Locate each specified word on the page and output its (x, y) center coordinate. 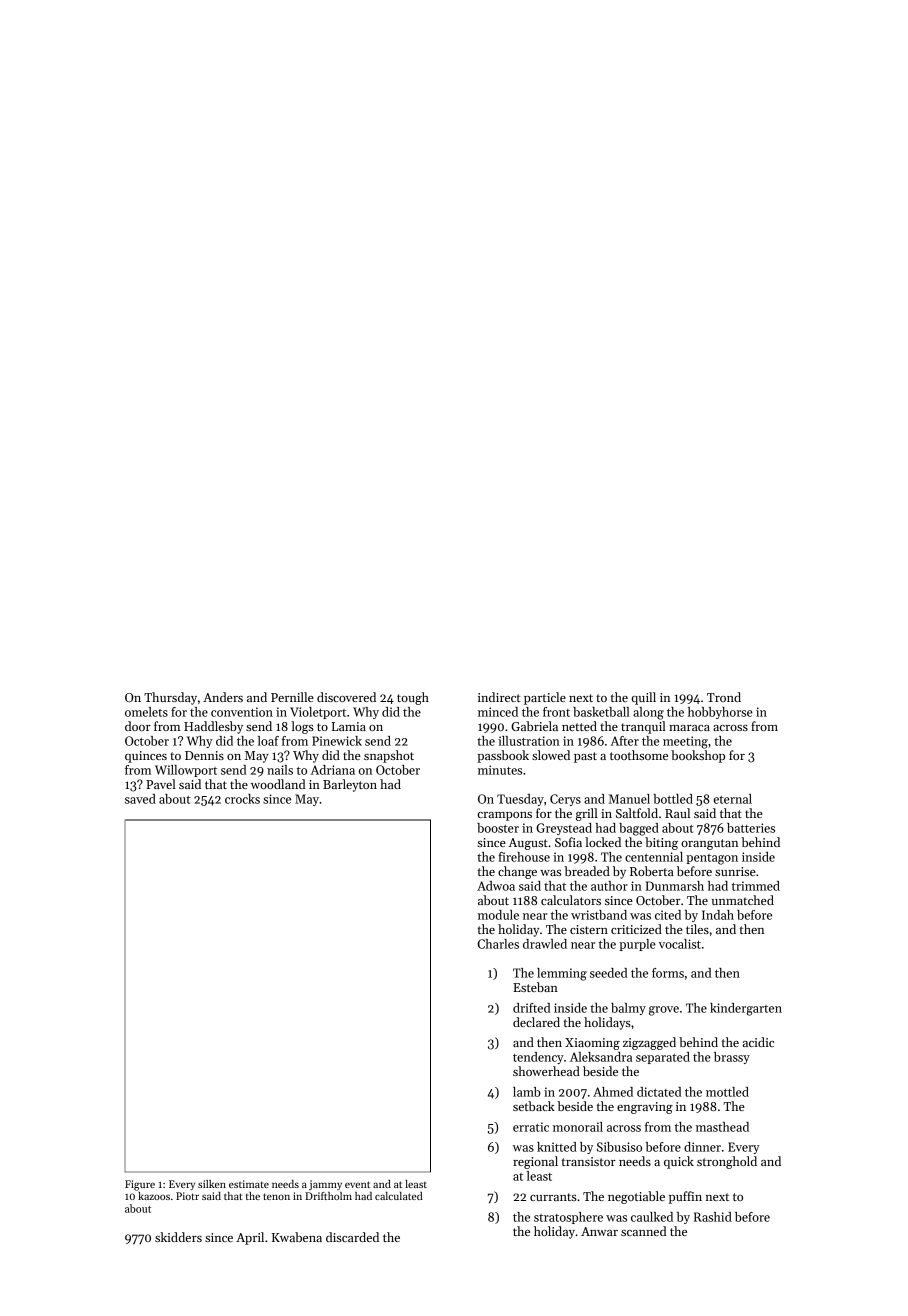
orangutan (709, 844)
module (498, 915)
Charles (498, 944)
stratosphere (568, 1218)
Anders (223, 697)
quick (679, 1162)
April (250, 1238)
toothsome (639, 755)
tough (413, 698)
